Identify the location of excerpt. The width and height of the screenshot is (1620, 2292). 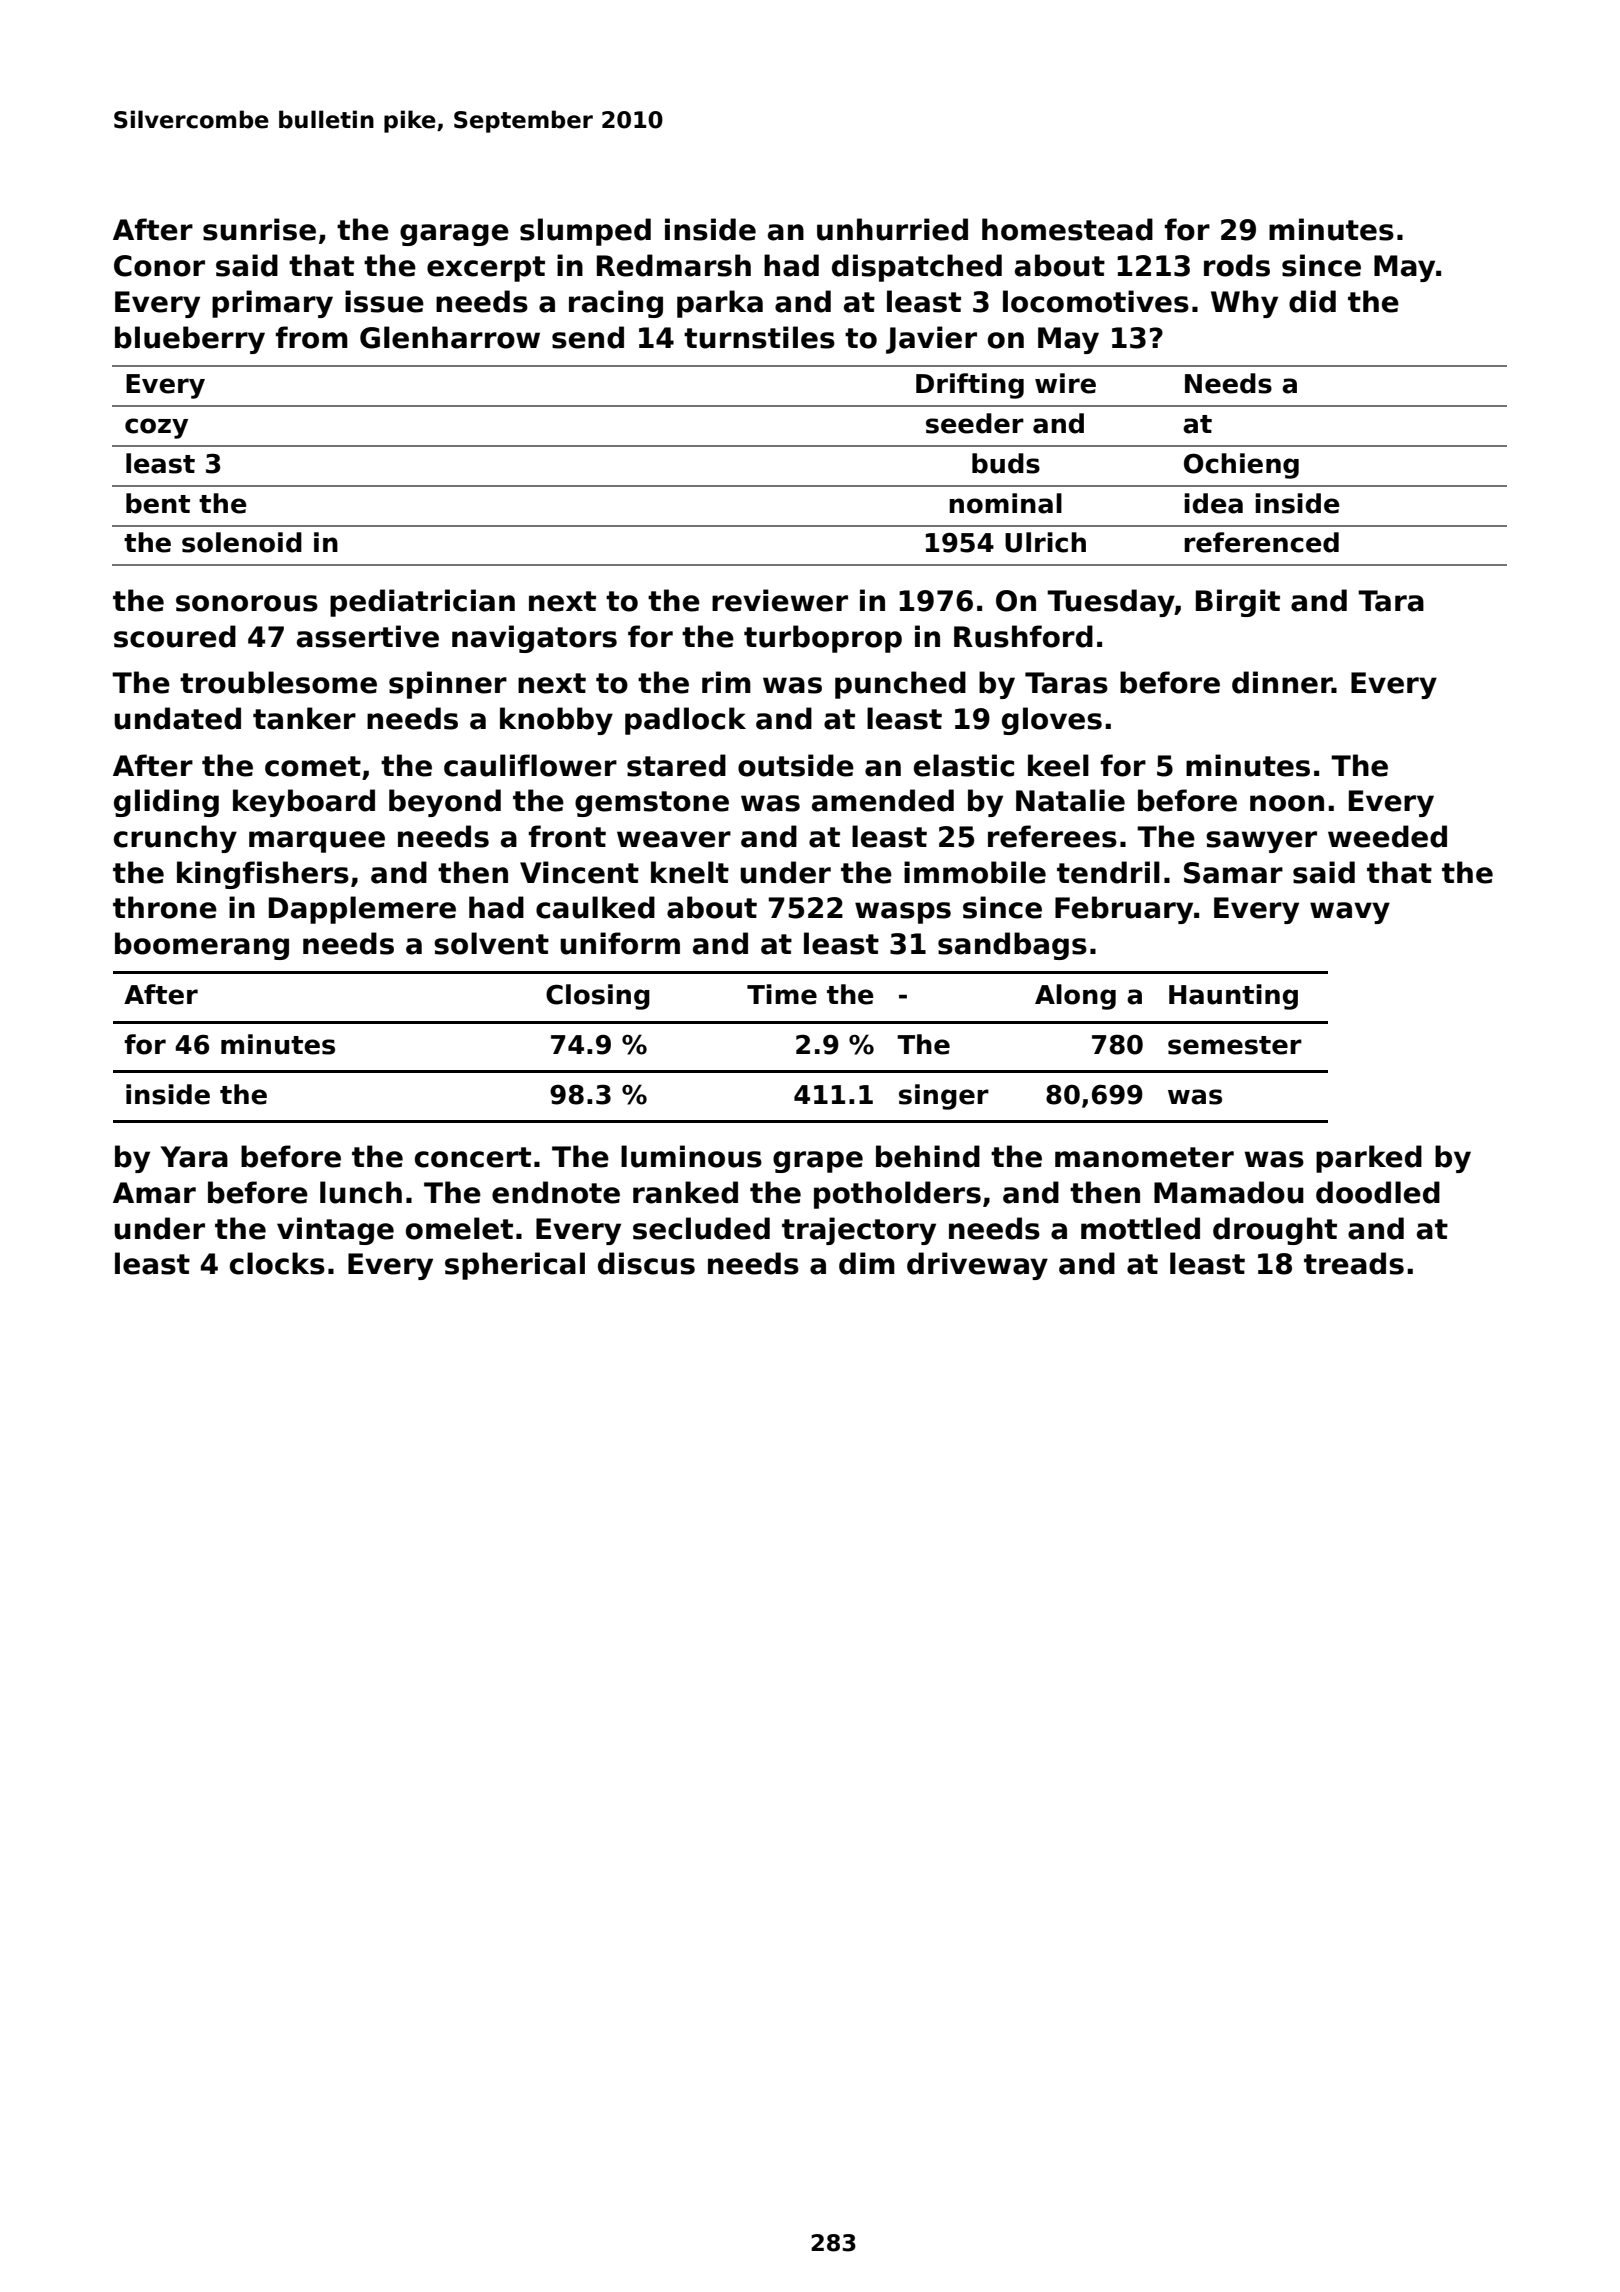
(486, 269).
